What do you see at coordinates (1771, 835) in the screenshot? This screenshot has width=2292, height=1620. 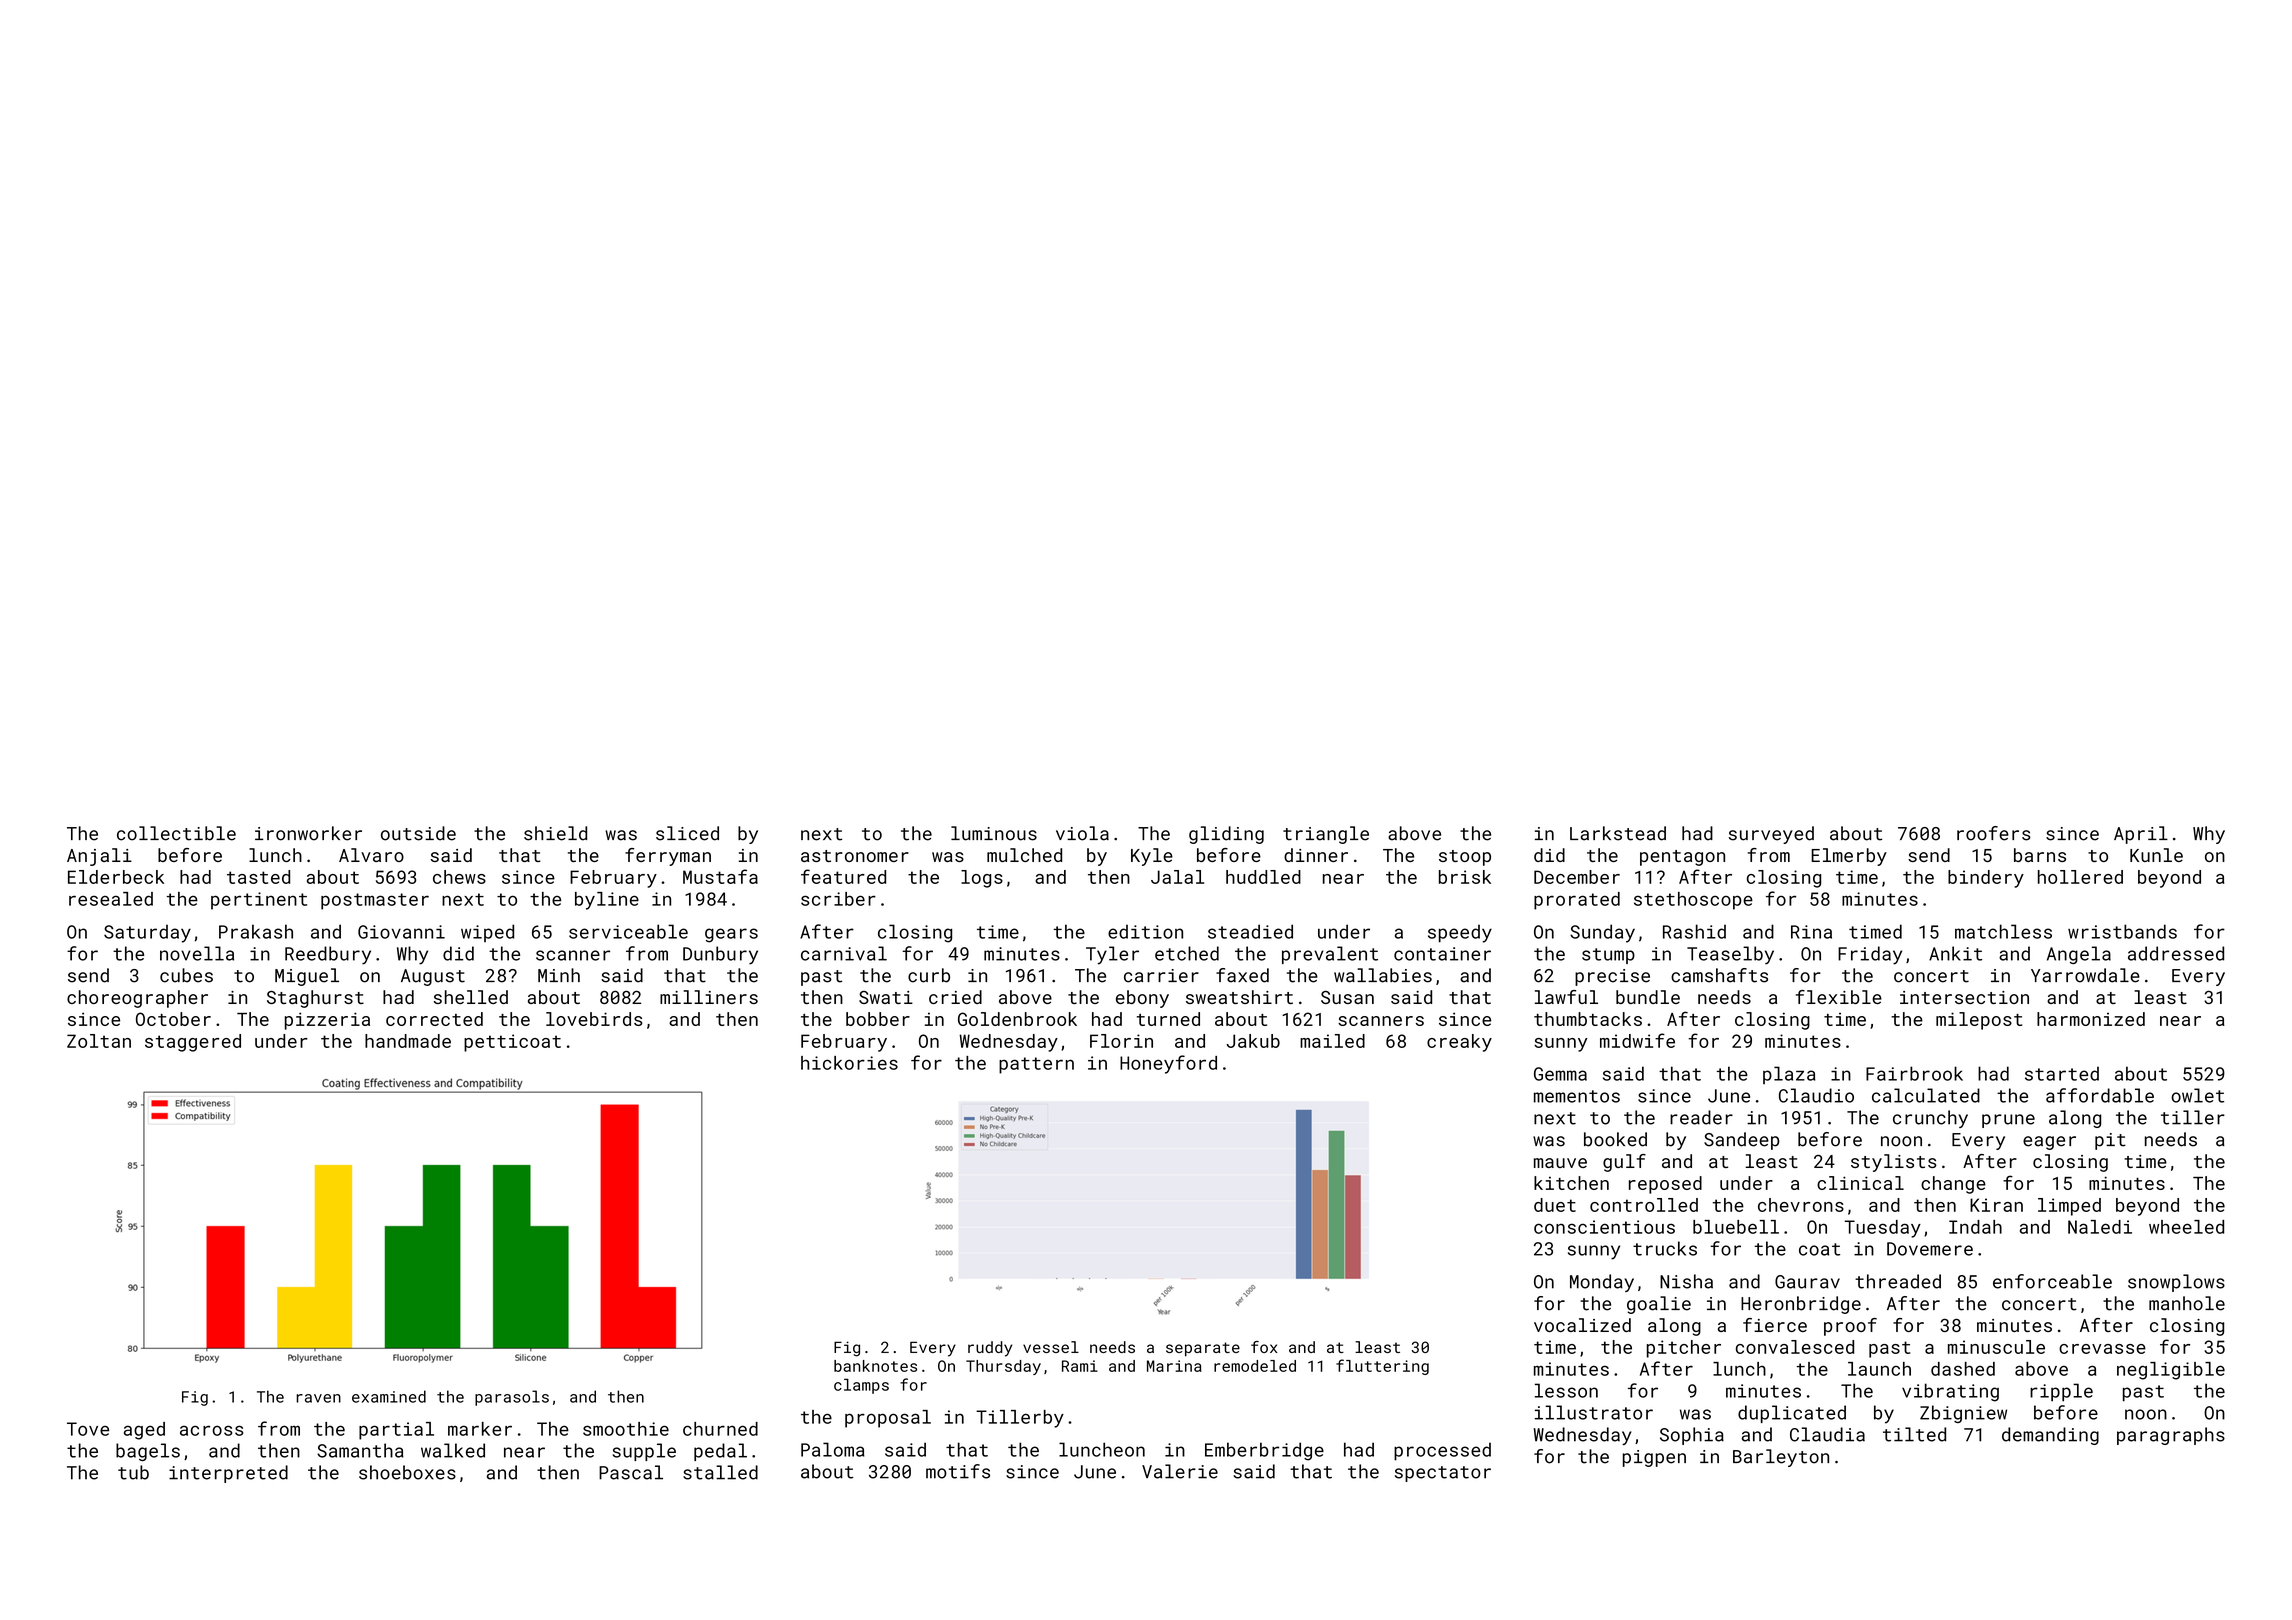 I see `surveyed` at bounding box center [1771, 835].
